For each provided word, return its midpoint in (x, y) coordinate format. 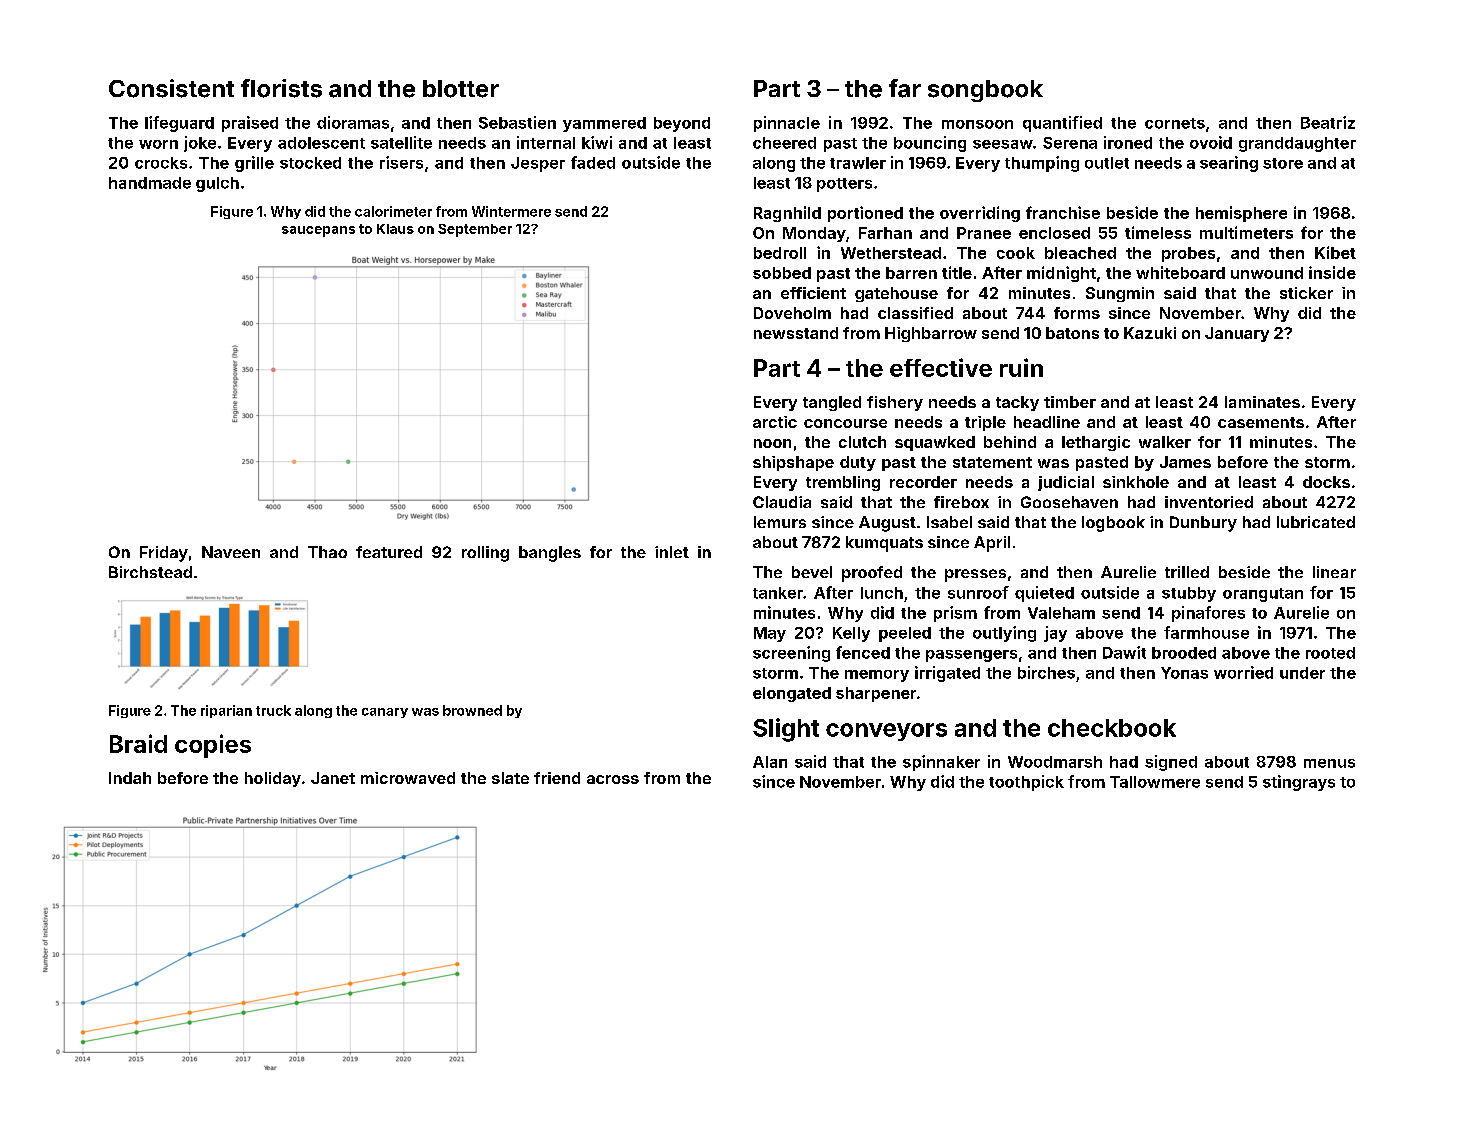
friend (557, 778)
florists (281, 88)
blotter (461, 89)
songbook (985, 91)
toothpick (1026, 783)
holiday (273, 779)
